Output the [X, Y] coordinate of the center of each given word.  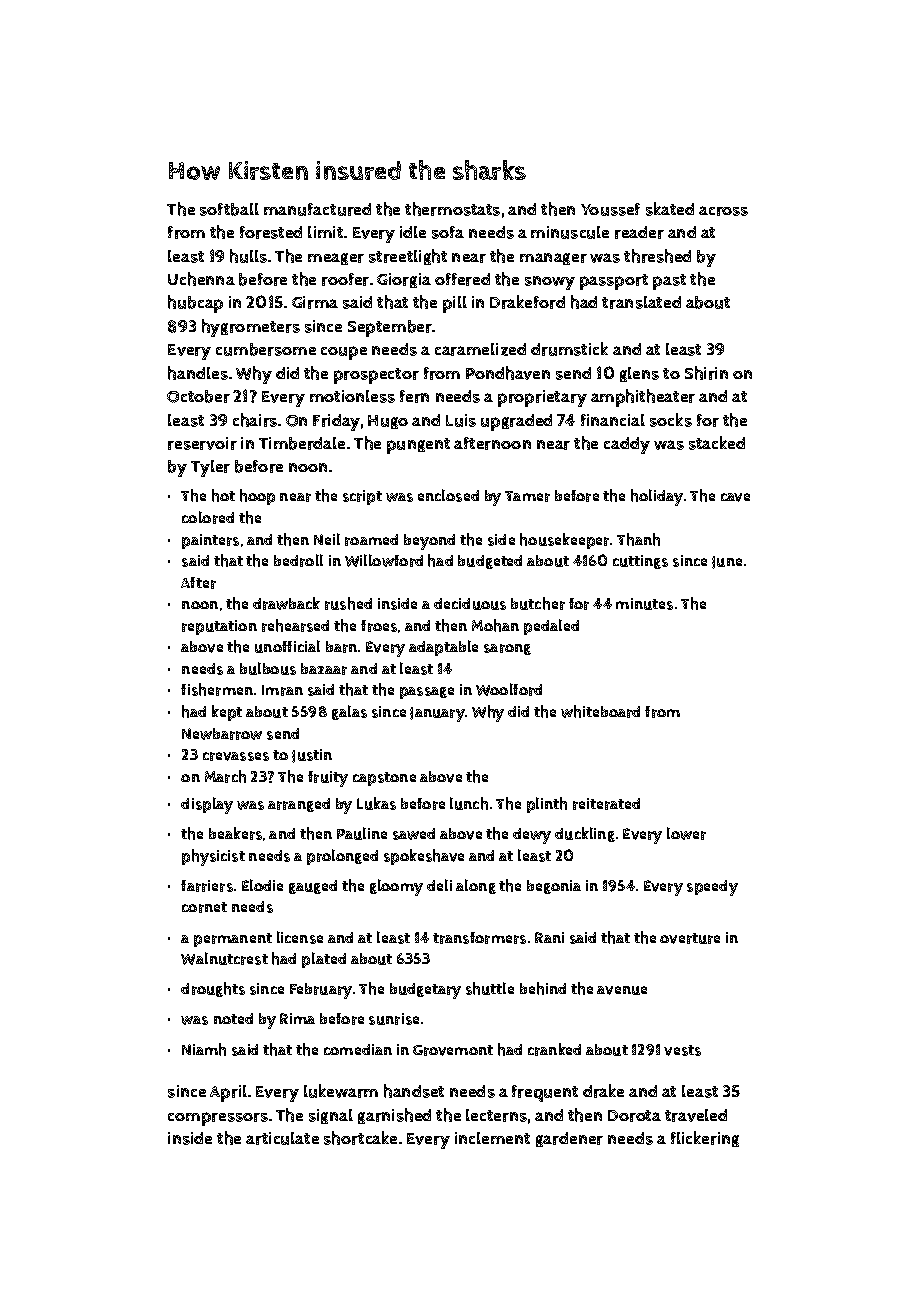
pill [455, 304]
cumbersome [266, 349]
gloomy [396, 887]
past [669, 282]
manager [553, 259]
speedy [712, 888]
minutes [644, 604]
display [207, 805]
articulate [282, 1138]
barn [341, 647]
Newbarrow [222, 734]
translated [641, 302]
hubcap [195, 304]
